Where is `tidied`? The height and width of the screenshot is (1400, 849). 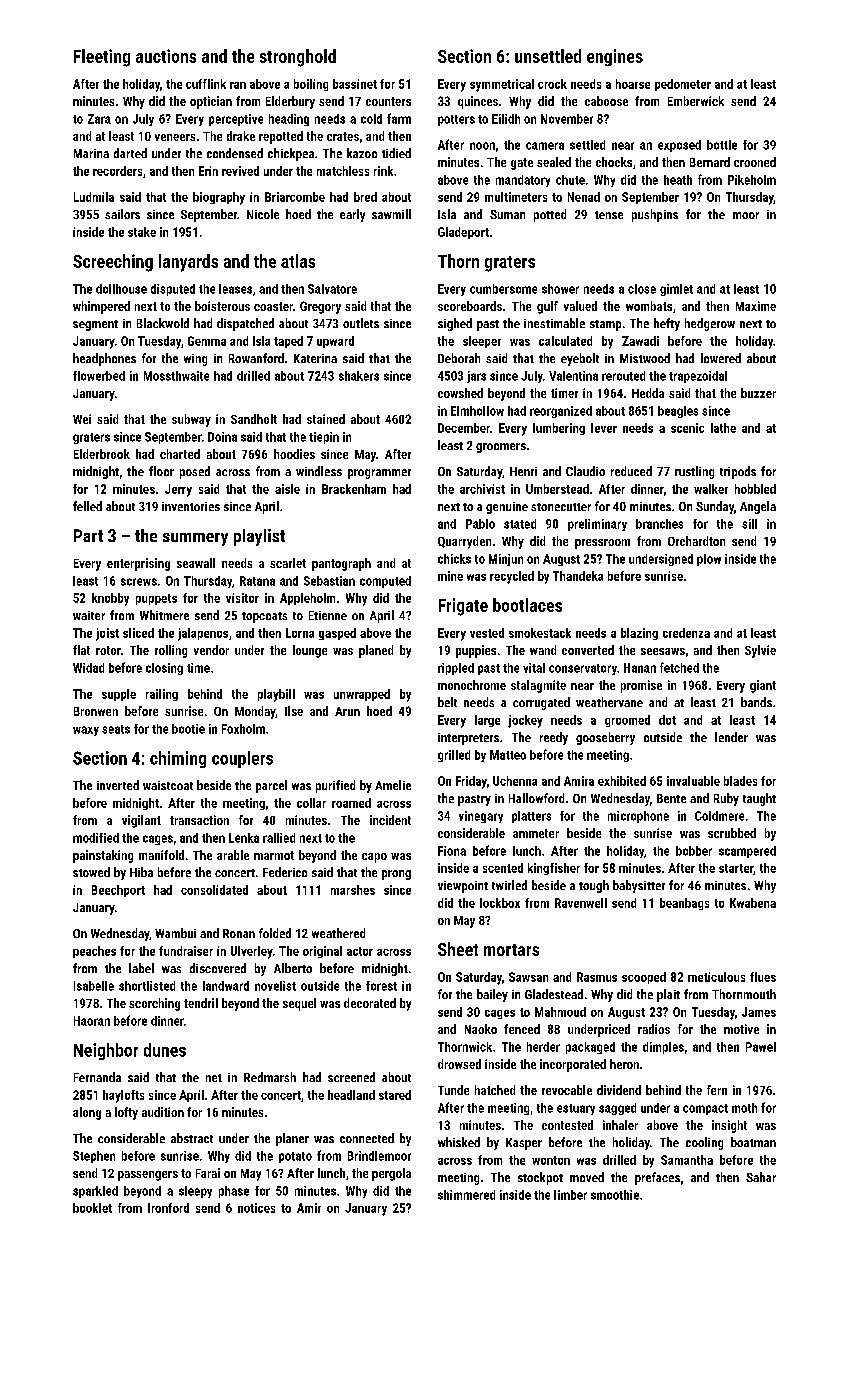 tidied is located at coordinates (396, 153).
